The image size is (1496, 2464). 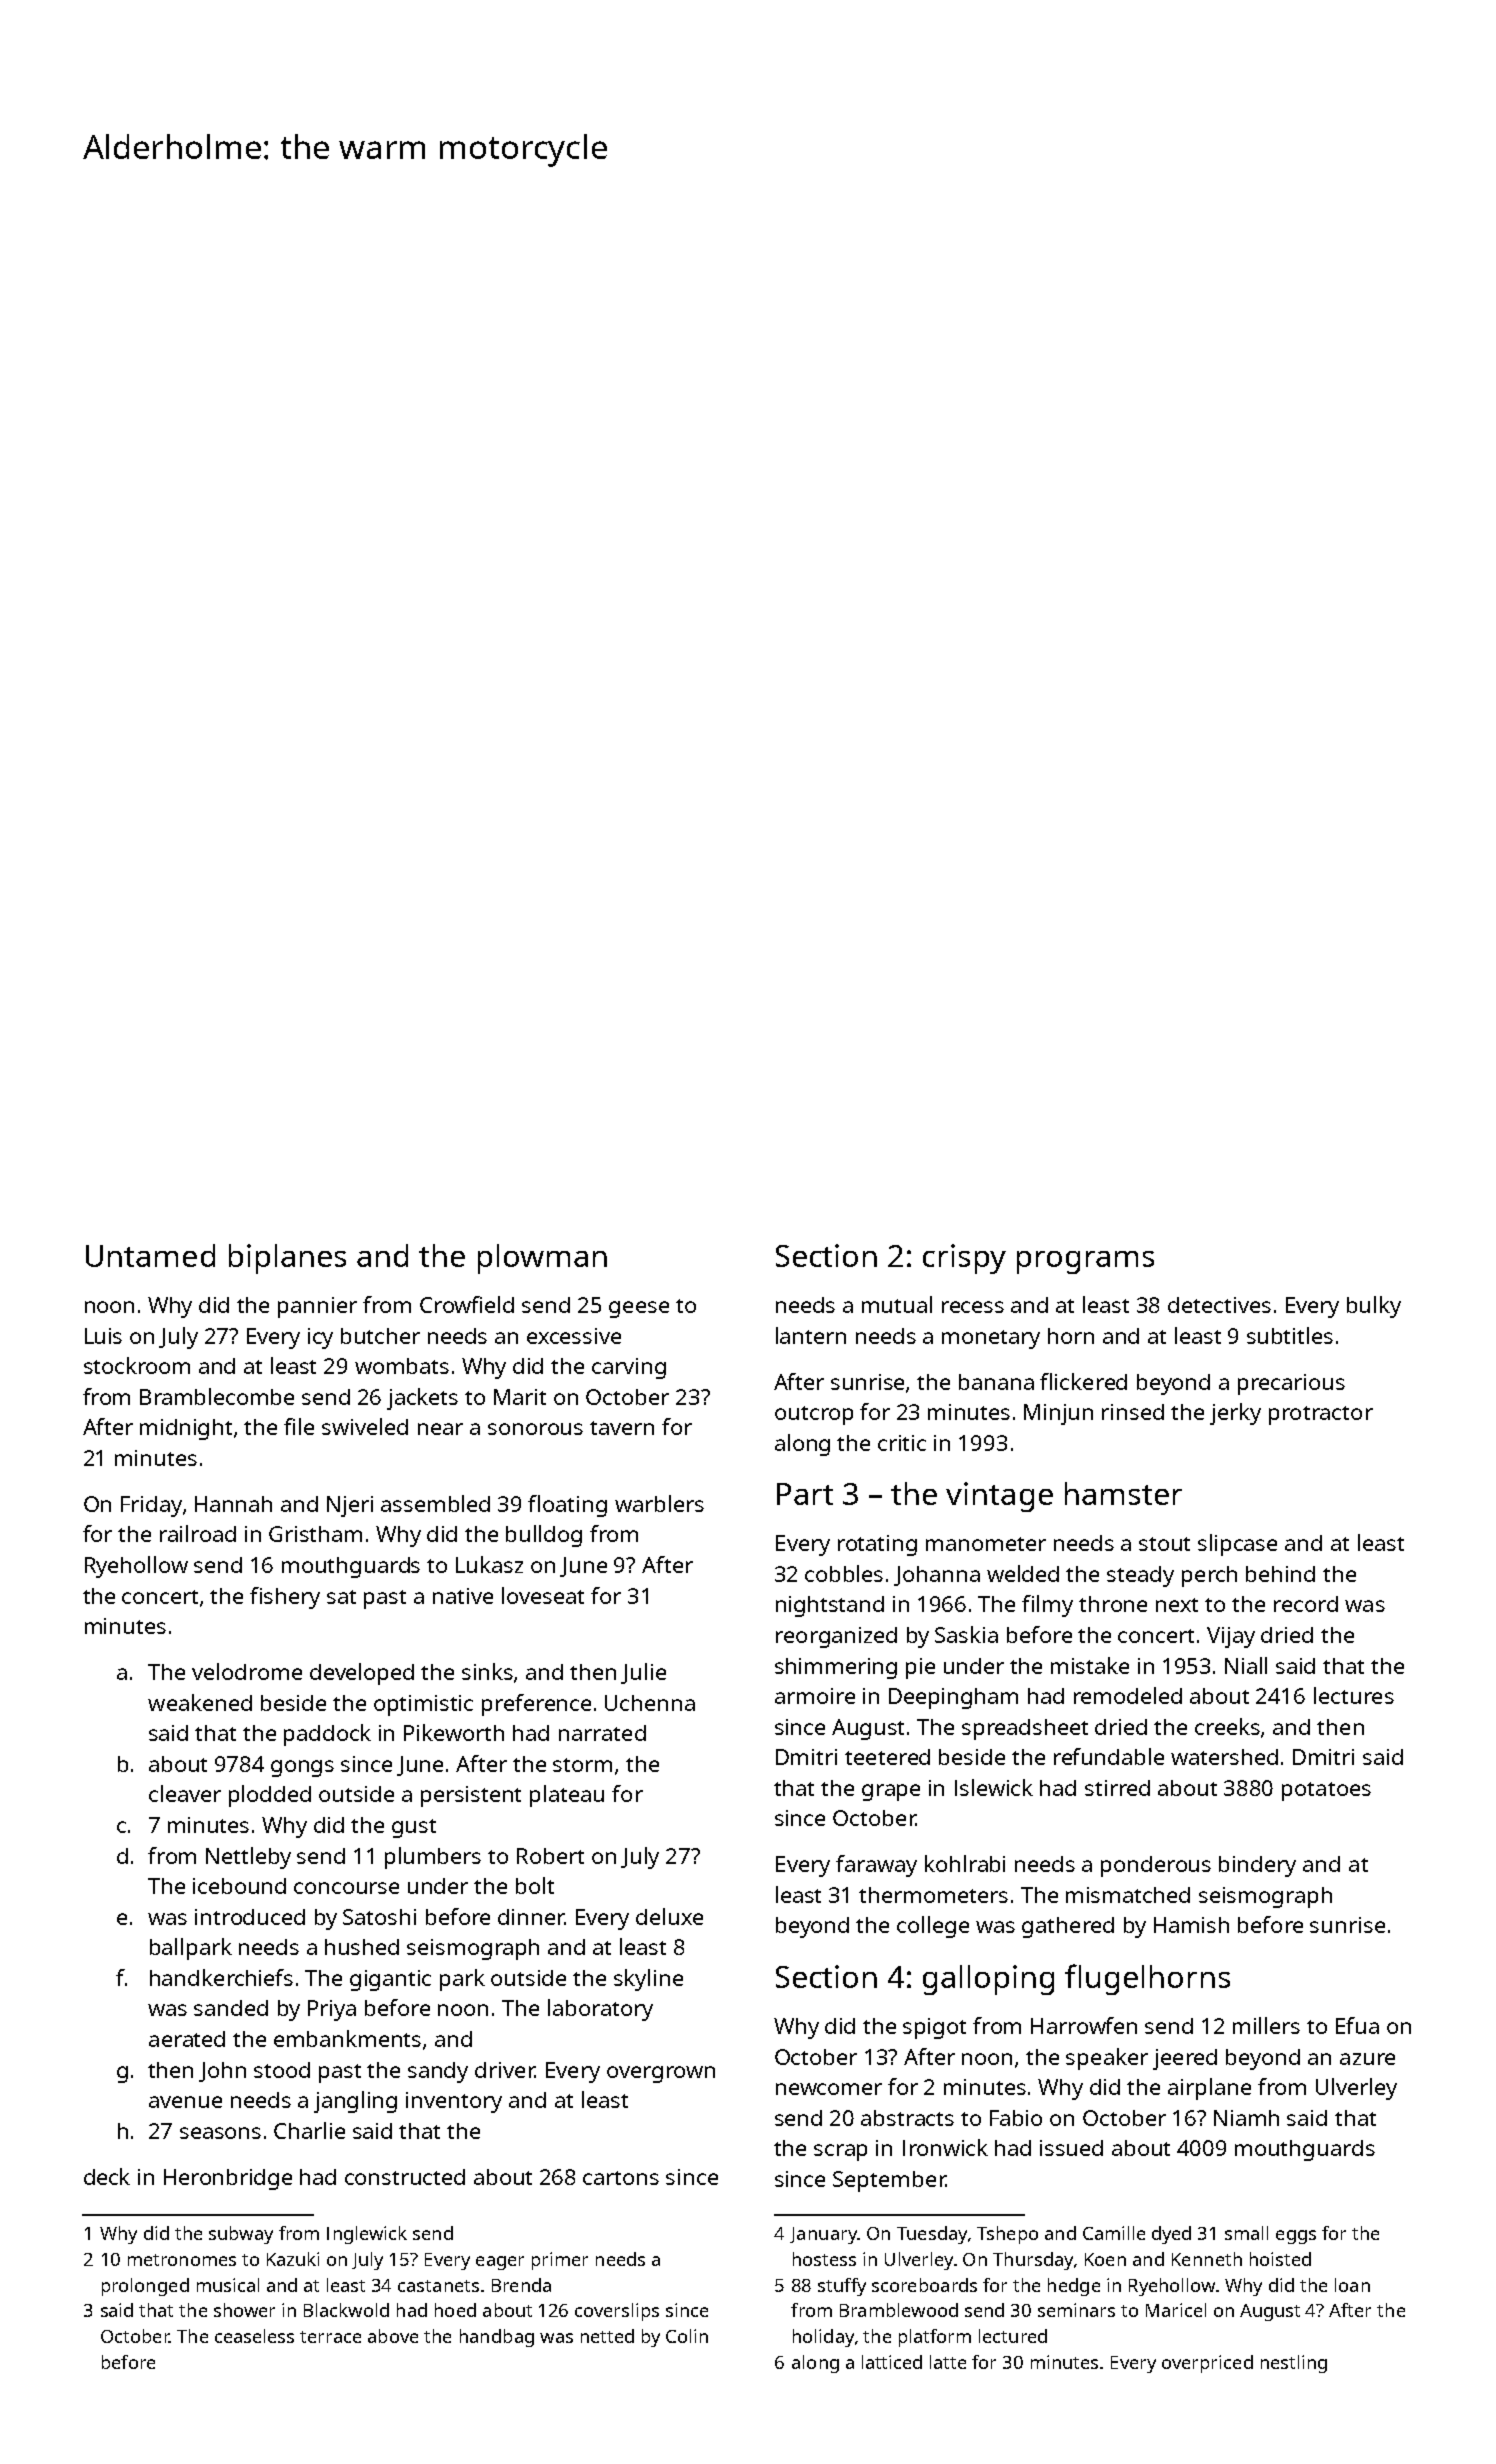 I want to click on netted, so click(x=607, y=2336).
